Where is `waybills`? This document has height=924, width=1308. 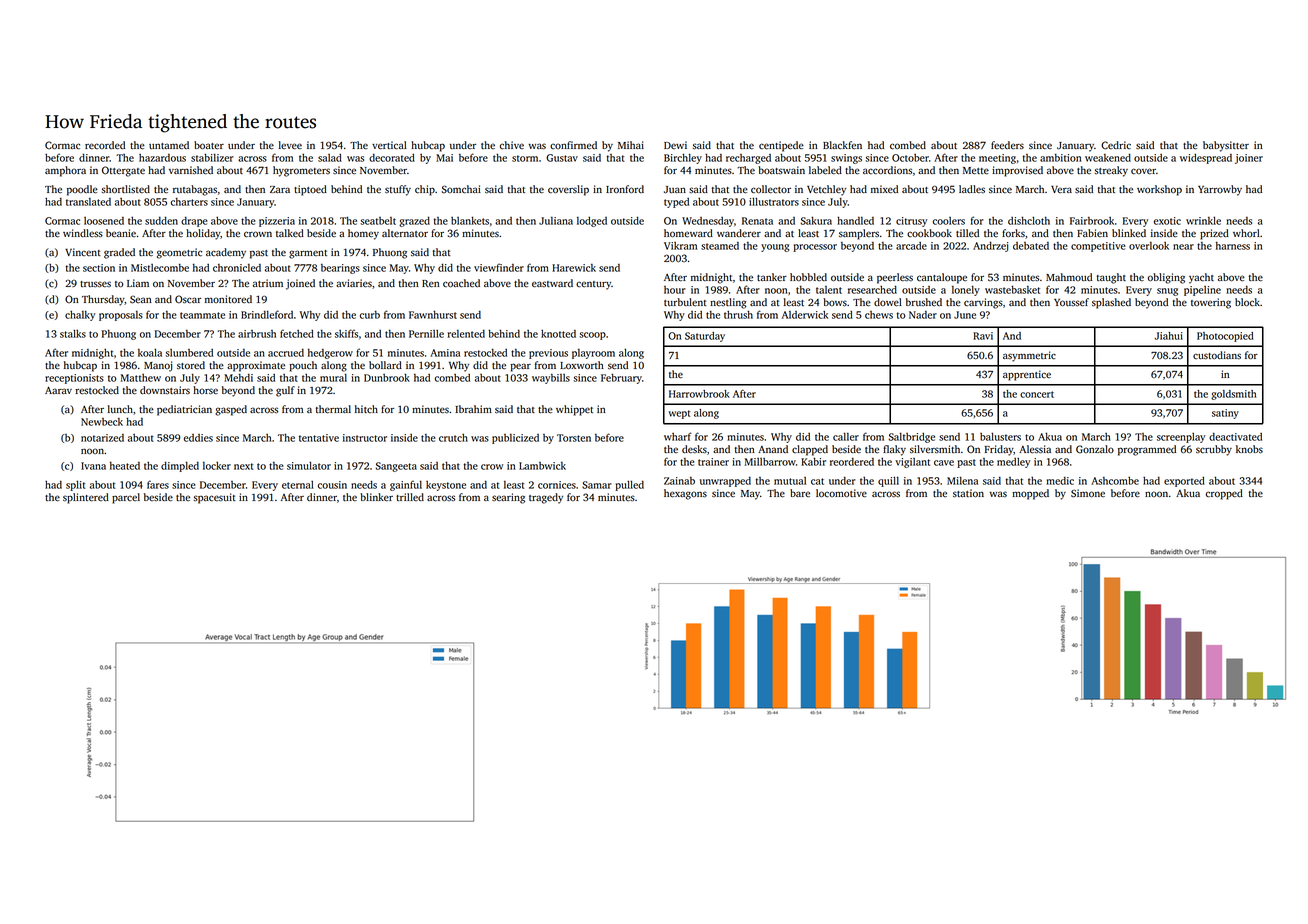
waybills is located at coordinates (551, 379).
